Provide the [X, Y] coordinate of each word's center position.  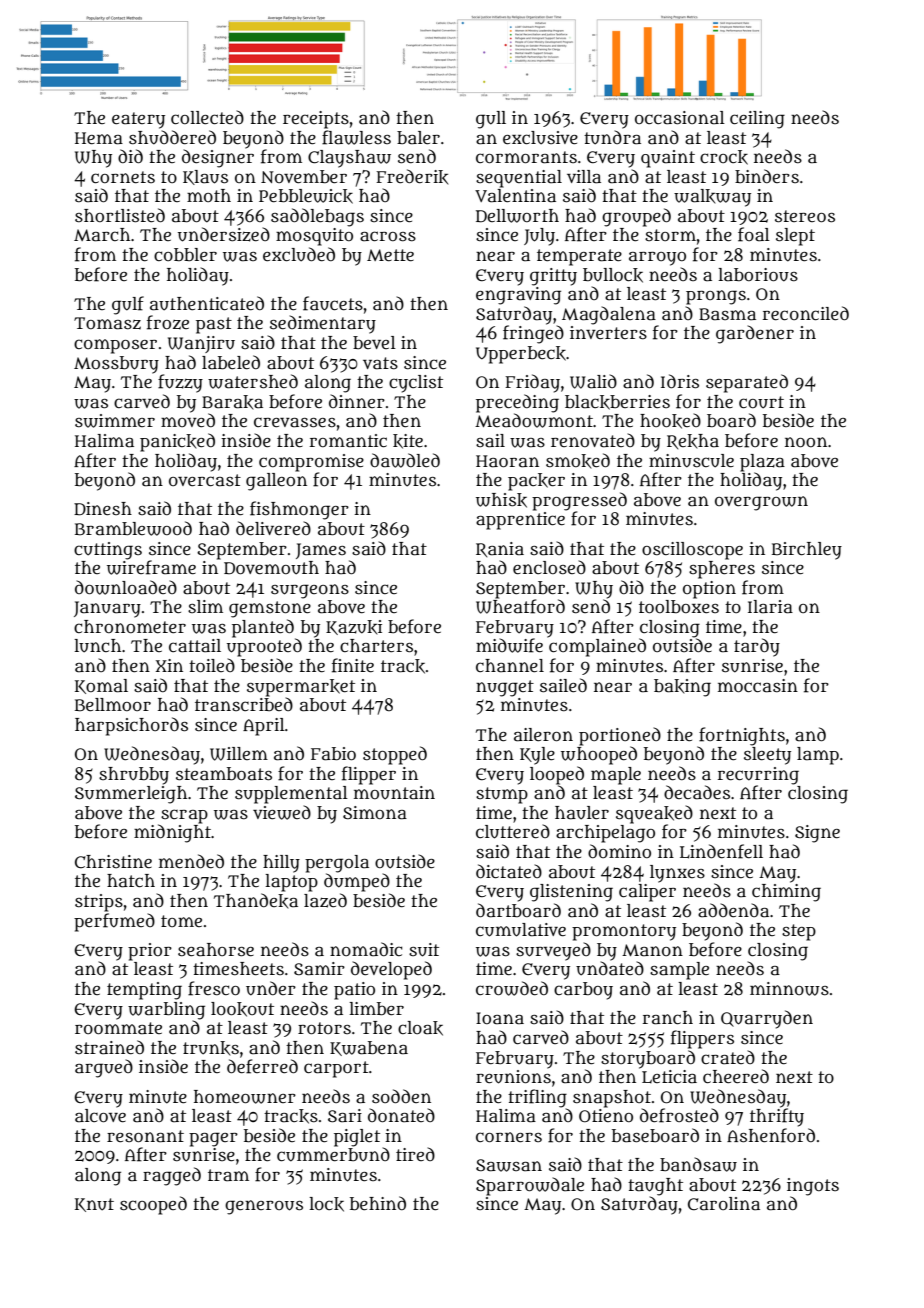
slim [205, 606]
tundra [612, 137]
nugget [505, 688]
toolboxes [679, 606]
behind [378, 1203]
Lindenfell [721, 851]
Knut [94, 1205]
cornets [123, 177]
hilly [281, 864]
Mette [390, 255]
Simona [375, 813]
